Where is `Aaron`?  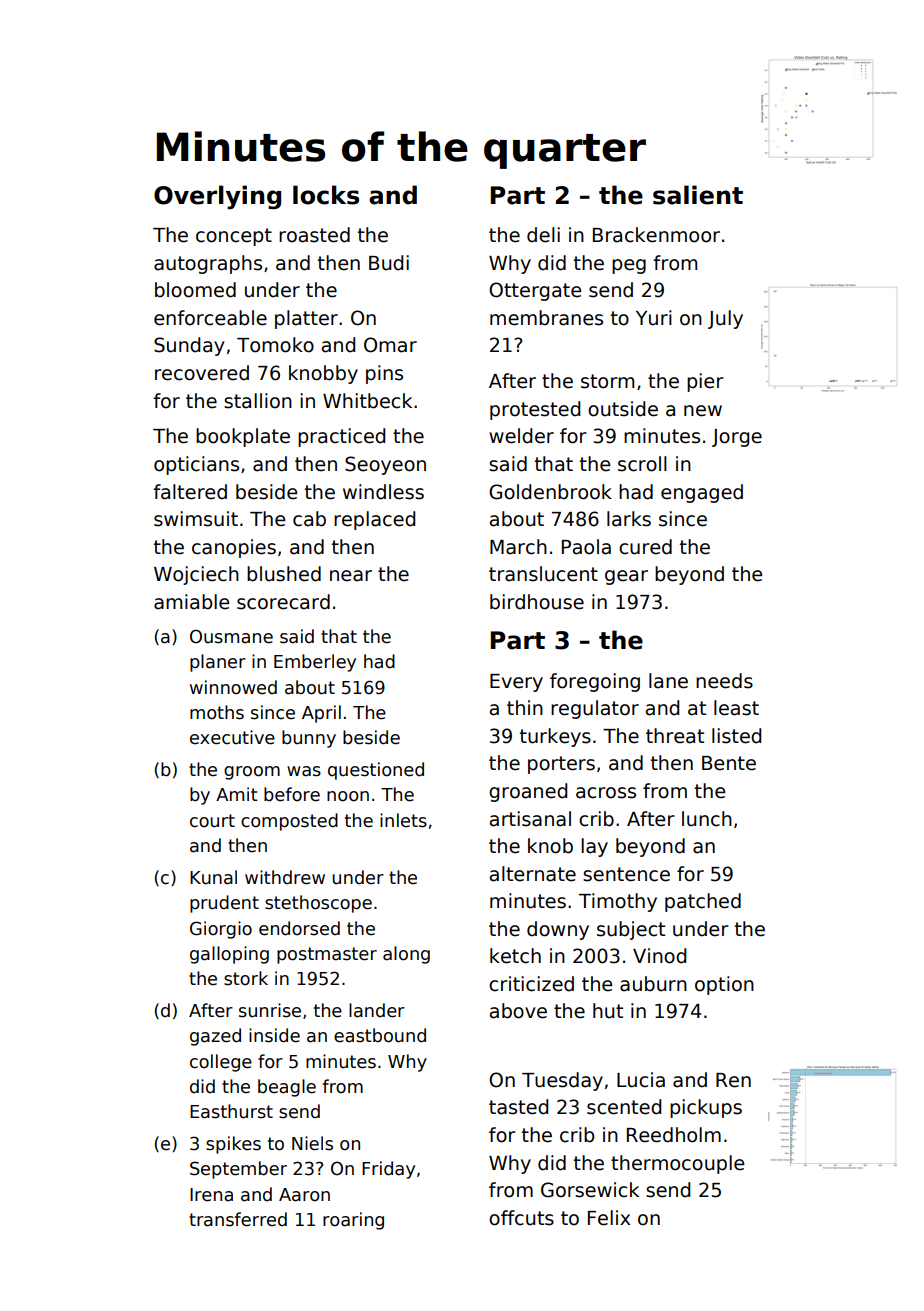
Aaron is located at coordinates (304, 1195).
